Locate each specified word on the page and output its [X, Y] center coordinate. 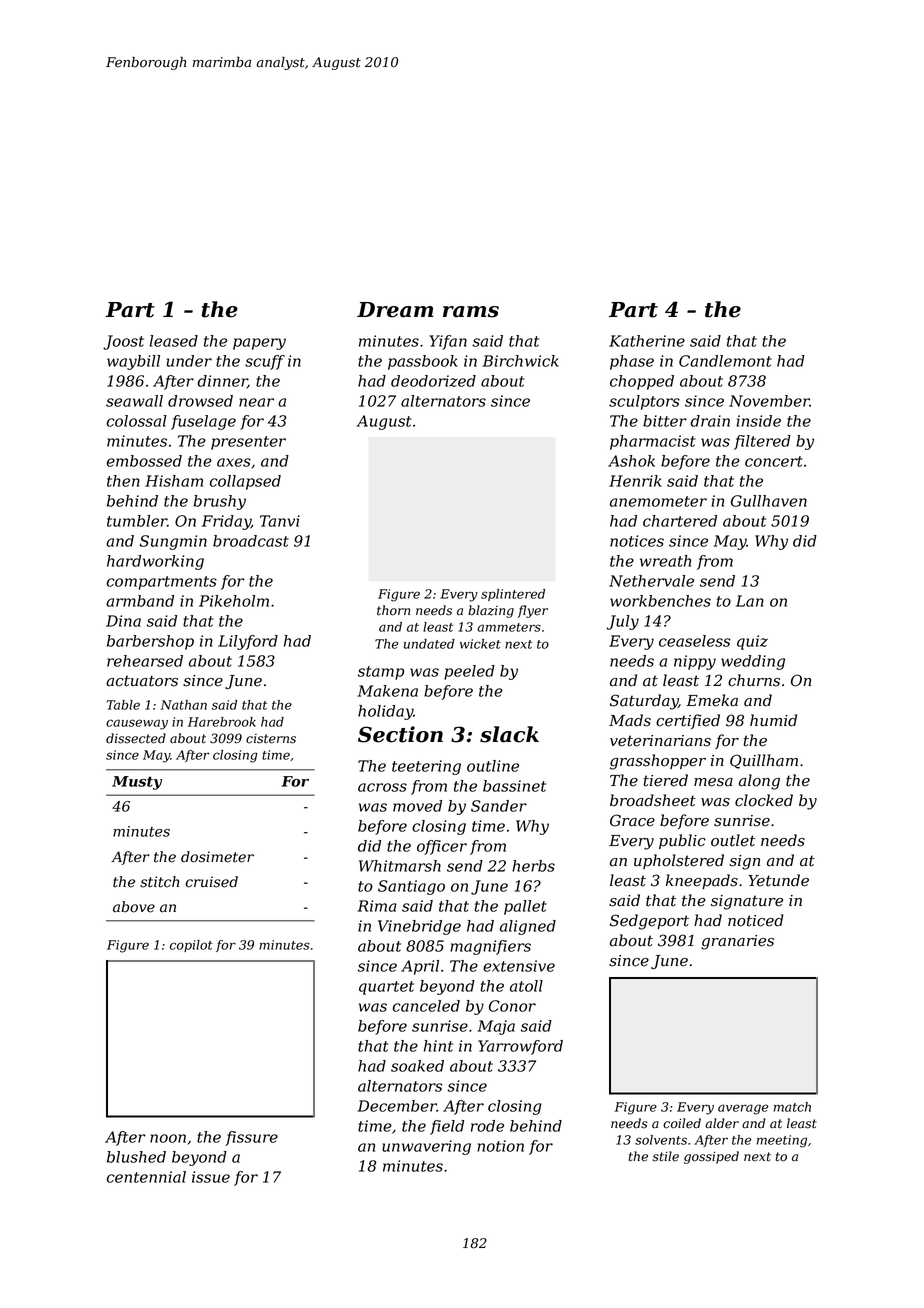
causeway [137, 724]
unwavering [426, 1147]
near [256, 402]
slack [509, 734]
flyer [533, 611]
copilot [191, 946]
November [769, 401]
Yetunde [778, 880]
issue [211, 1177]
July [623, 622]
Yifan [448, 342]
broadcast [251, 541]
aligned [528, 927]
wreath [665, 561]
